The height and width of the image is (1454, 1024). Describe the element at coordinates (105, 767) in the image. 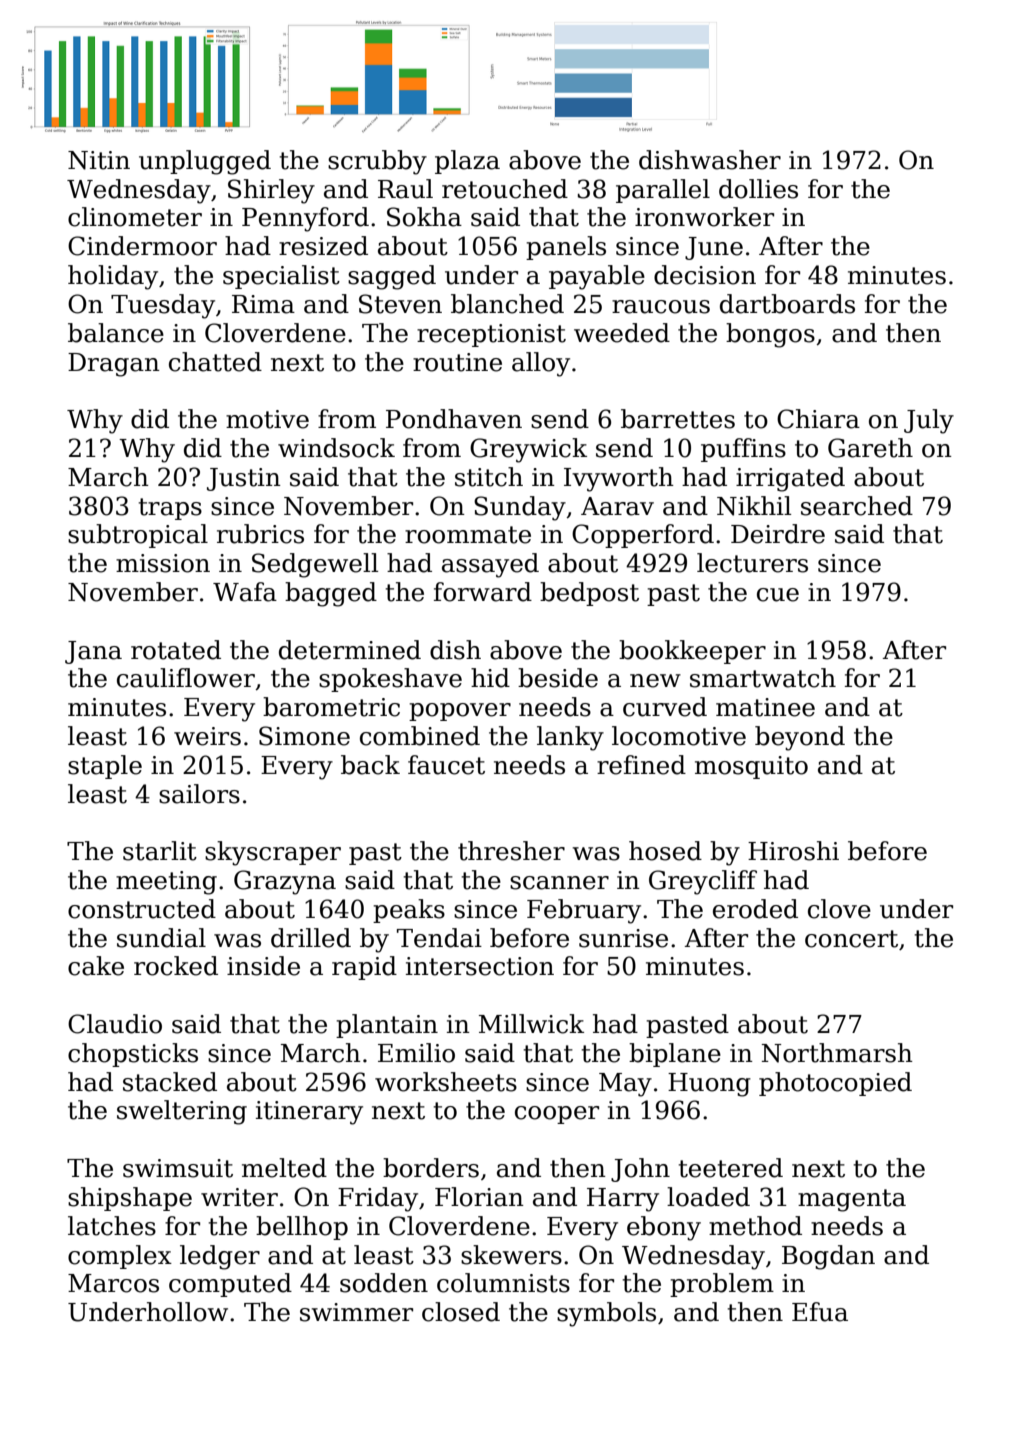

I see `staple` at that location.
